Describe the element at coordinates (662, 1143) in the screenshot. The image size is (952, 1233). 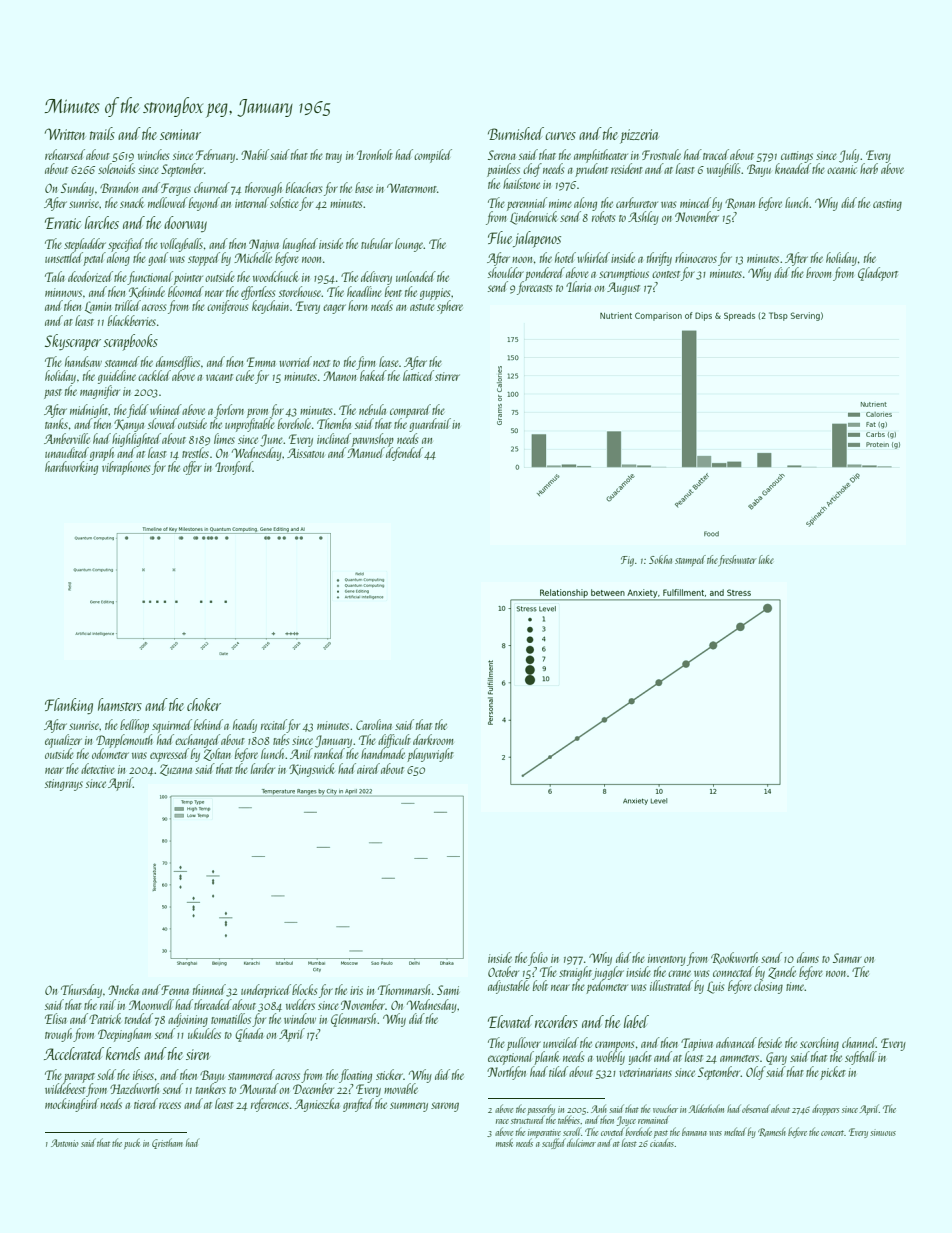
I see `cicadas` at that location.
